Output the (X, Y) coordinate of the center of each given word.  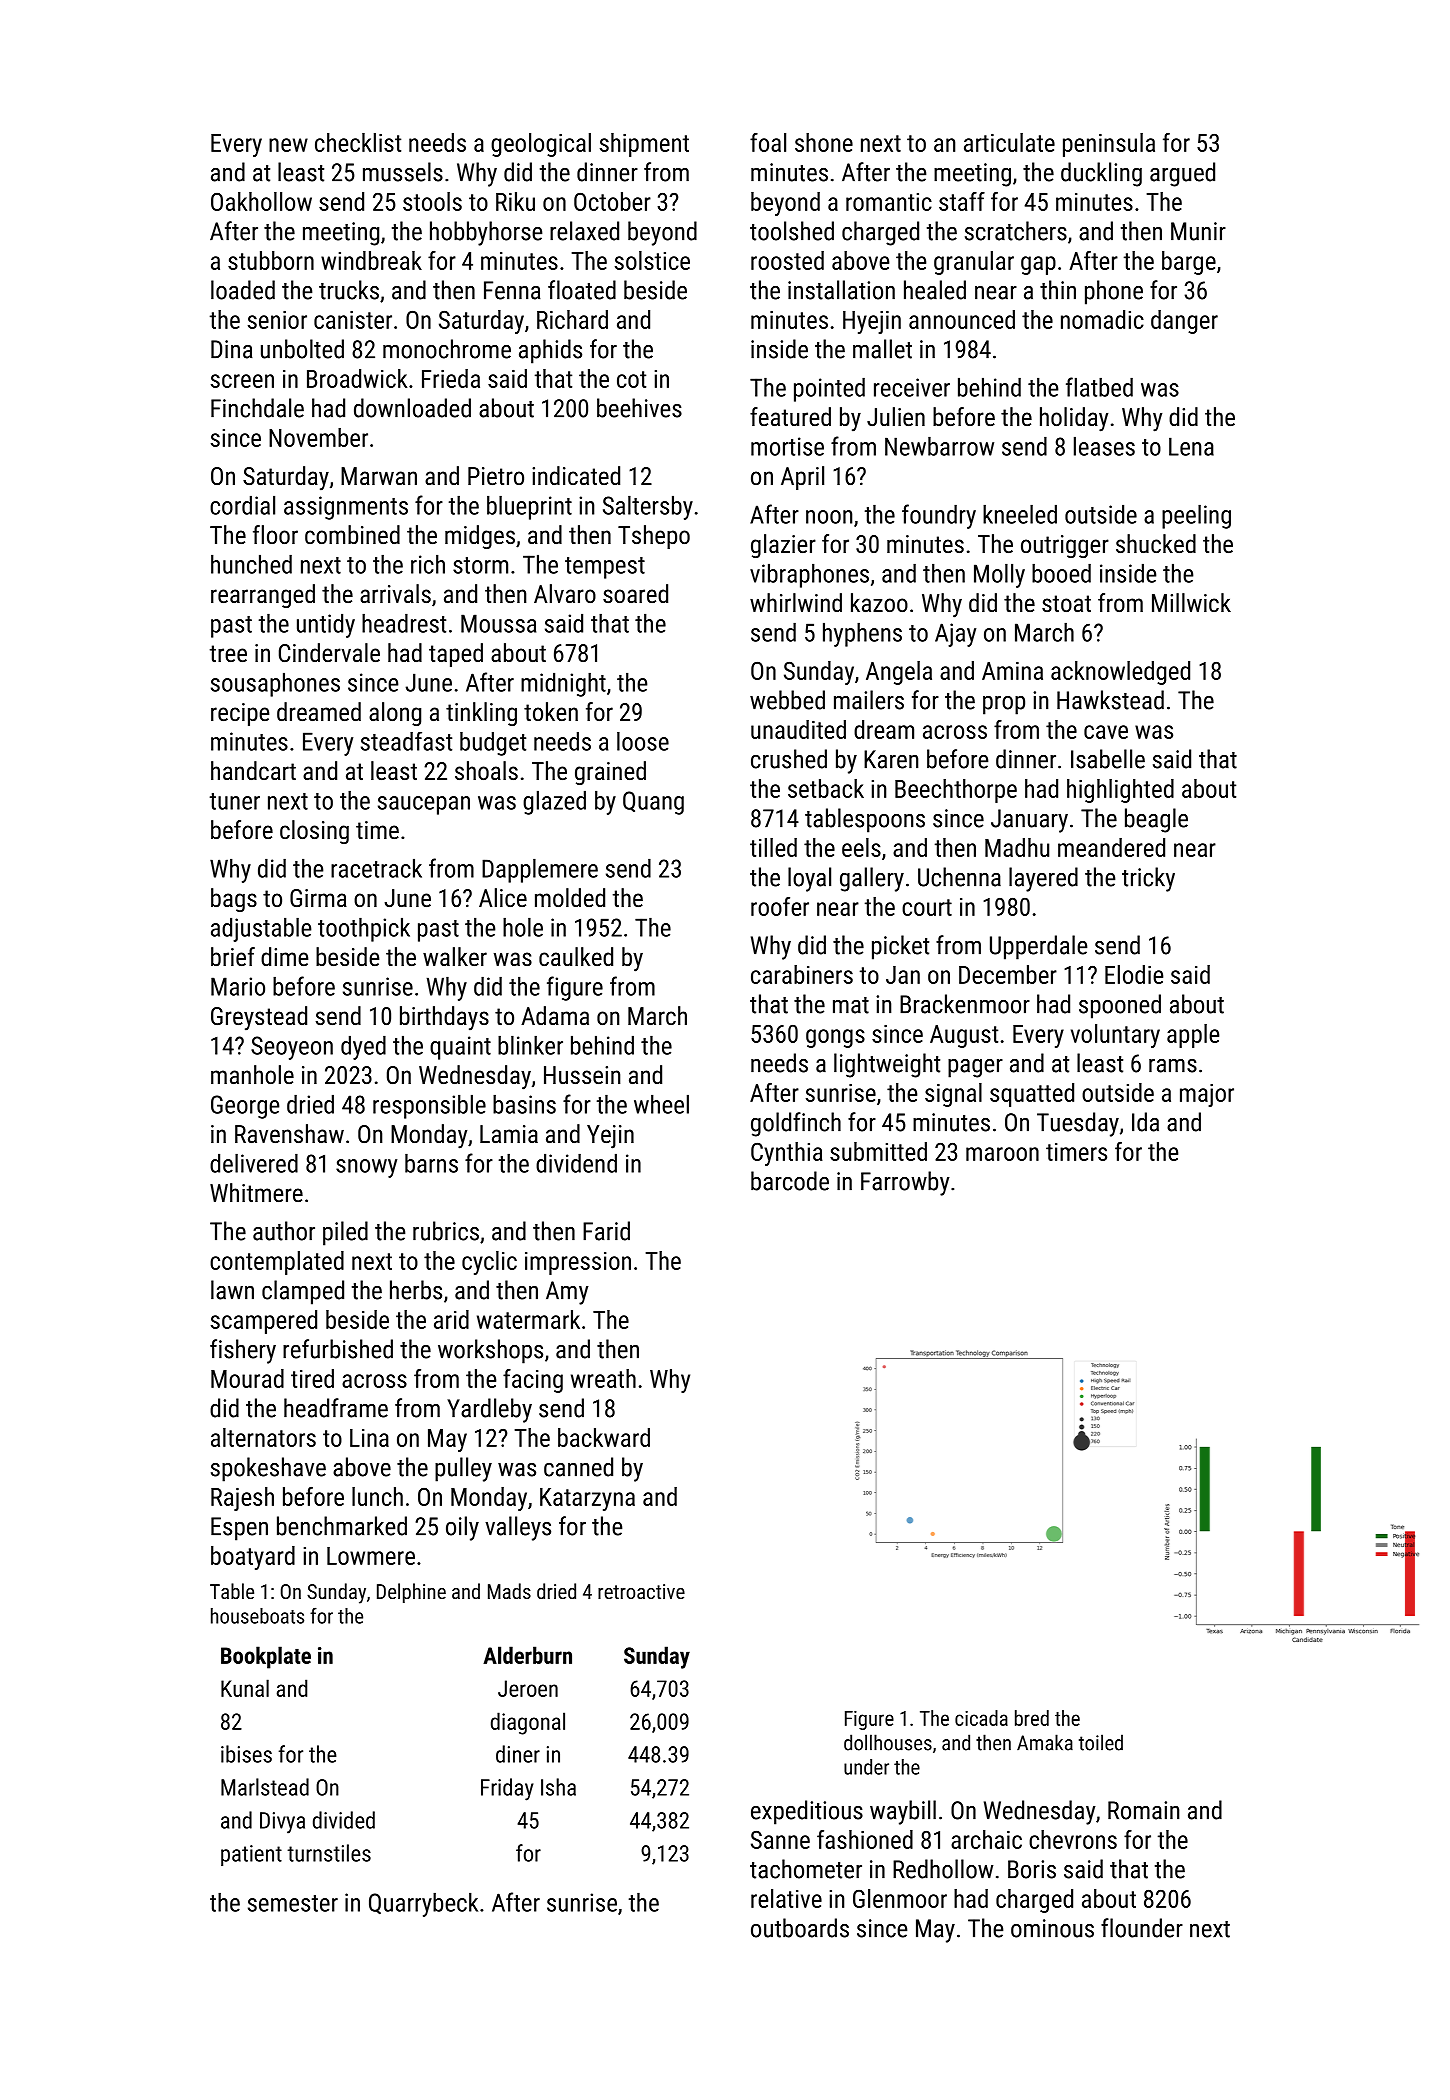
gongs (835, 1038)
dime (284, 956)
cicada (981, 1718)
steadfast (406, 741)
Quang (653, 803)
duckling (1101, 174)
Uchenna (959, 877)
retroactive (641, 1591)
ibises (246, 1754)
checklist (358, 142)
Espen (239, 1529)
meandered (1111, 847)
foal (768, 142)
